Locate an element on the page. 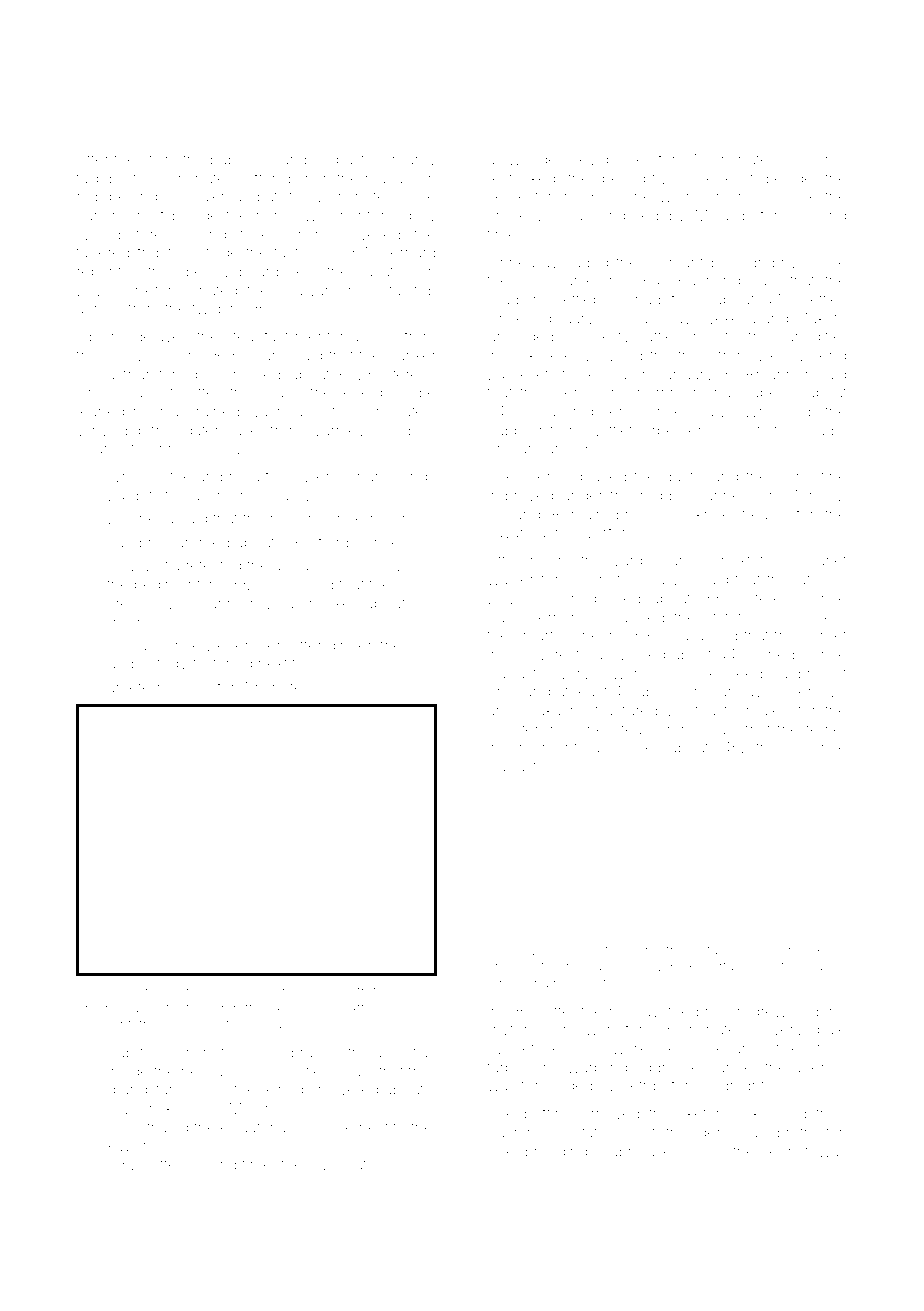  brooding is located at coordinates (556, 1153).
